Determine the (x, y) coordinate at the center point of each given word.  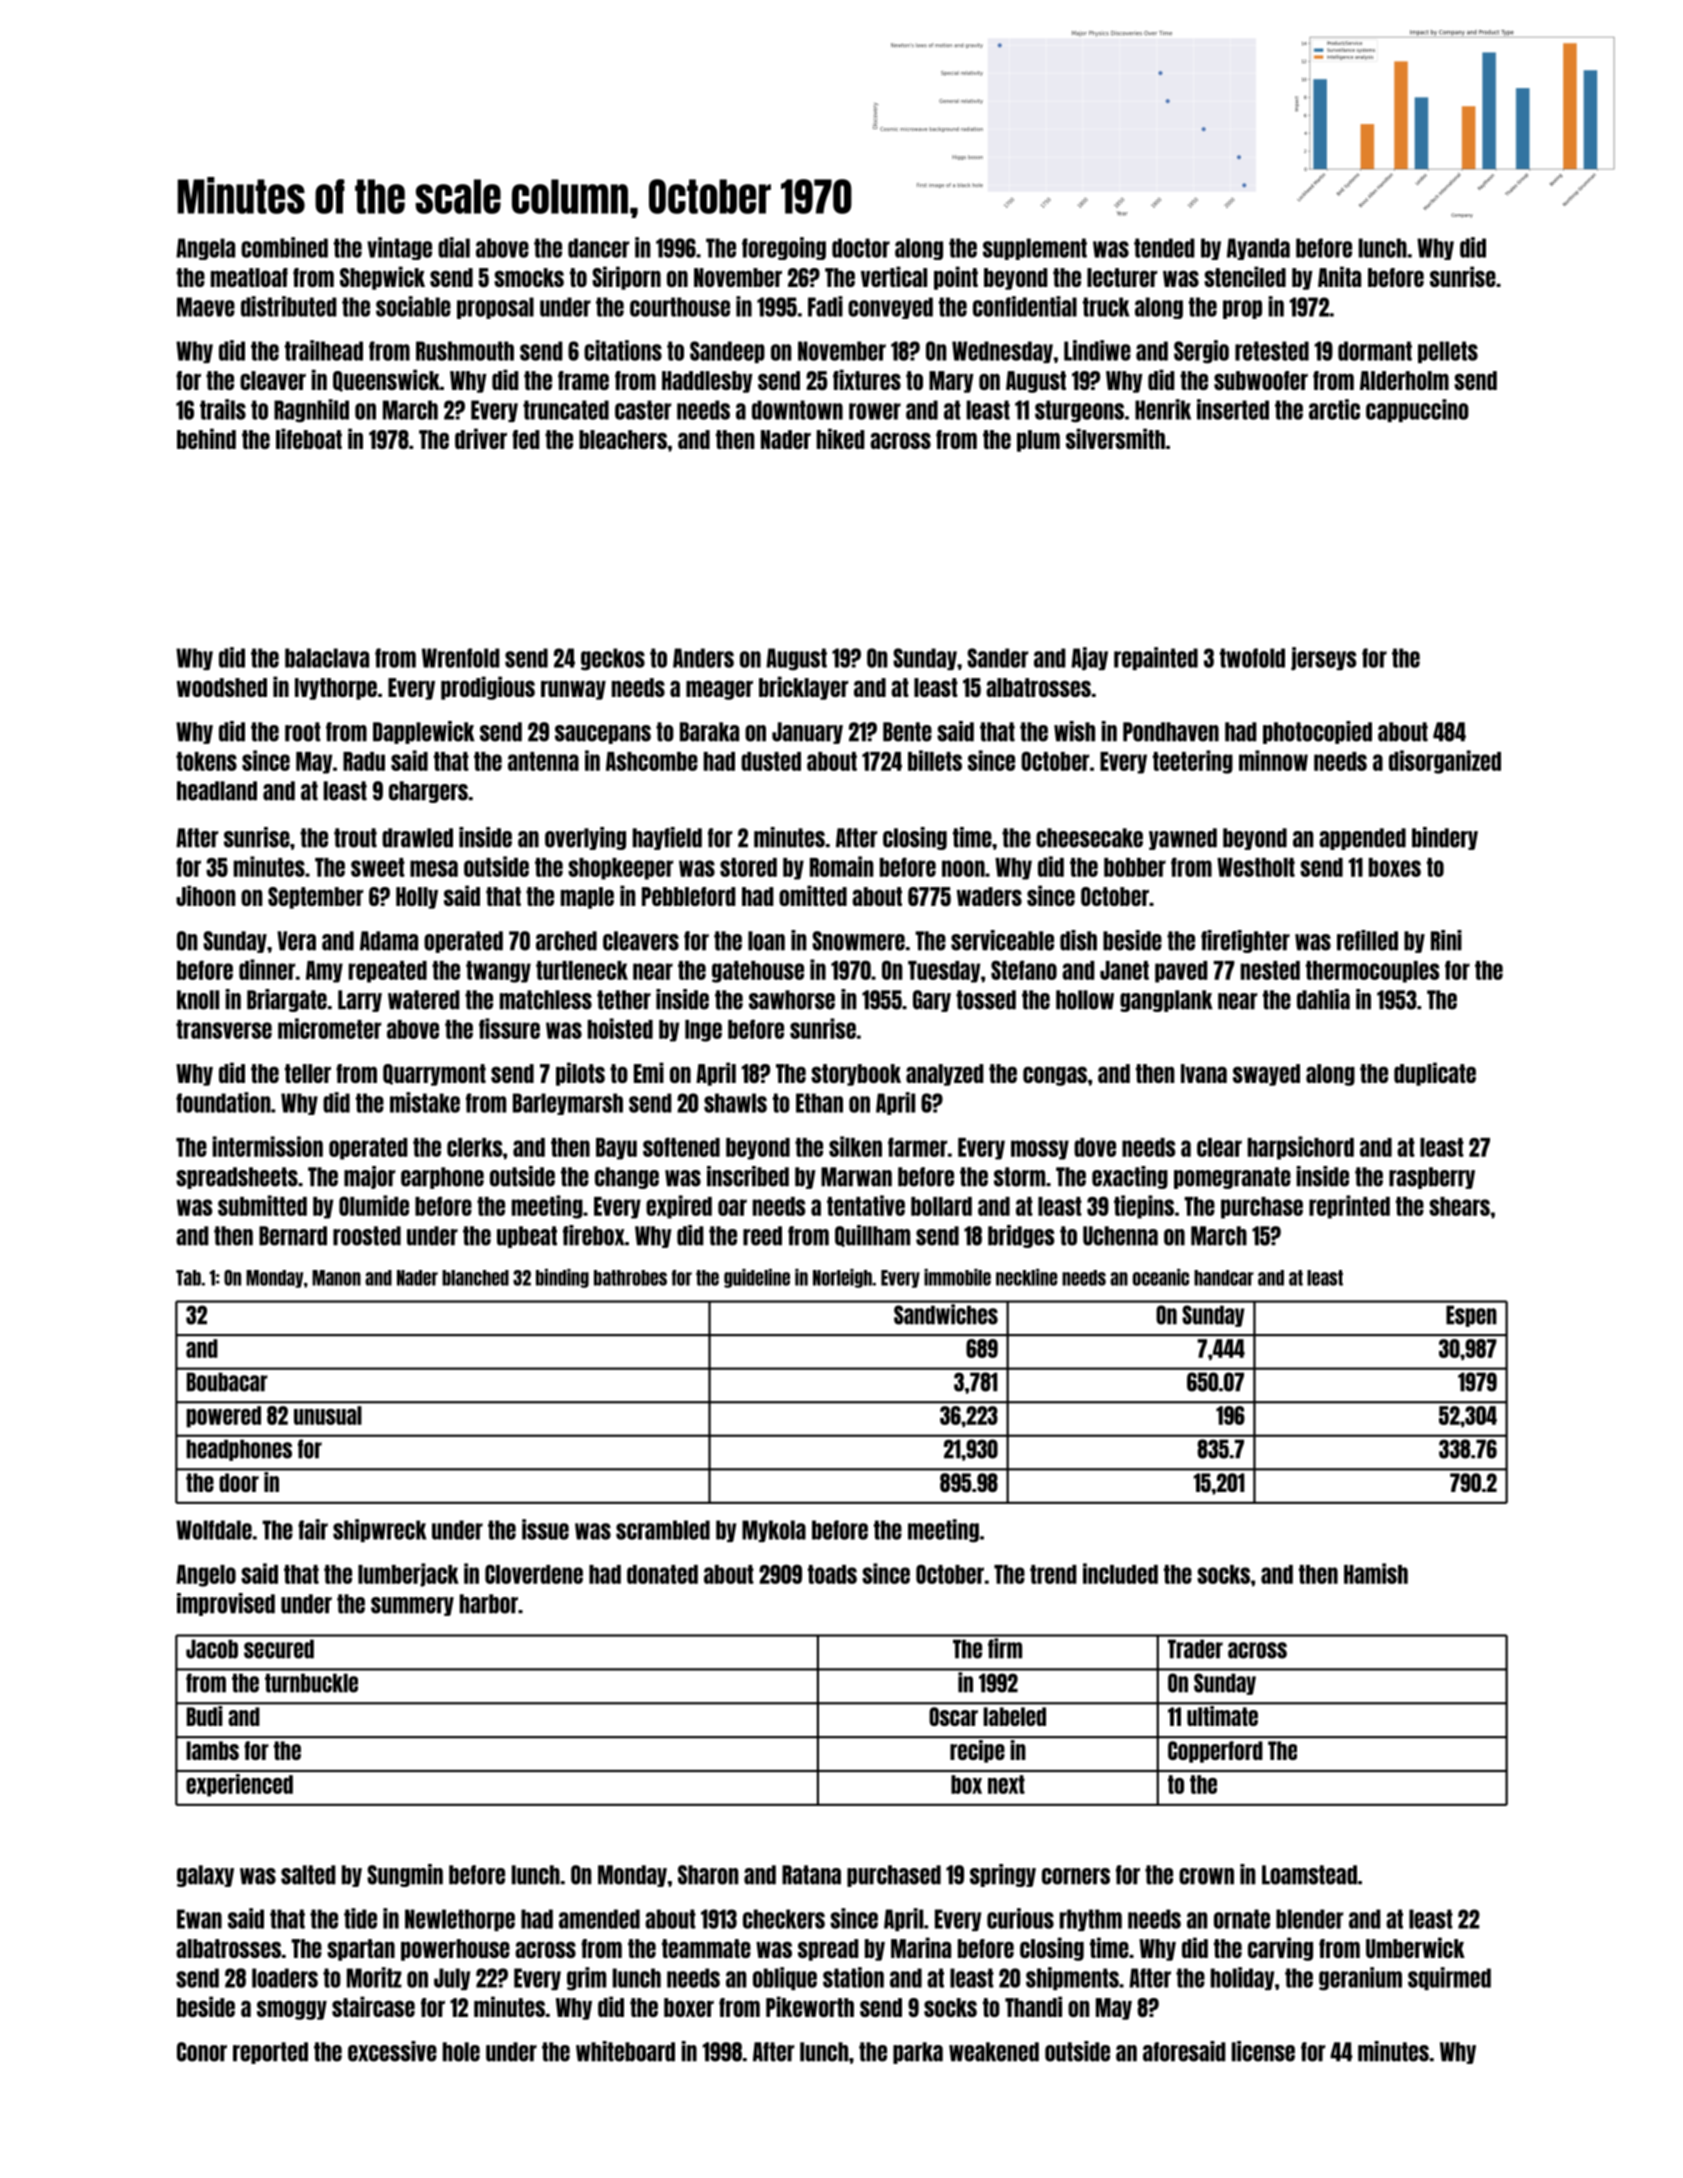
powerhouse (455, 1950)
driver (481, 438)
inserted (1233, 409)
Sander (997, 658)
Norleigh (842, 1278)
